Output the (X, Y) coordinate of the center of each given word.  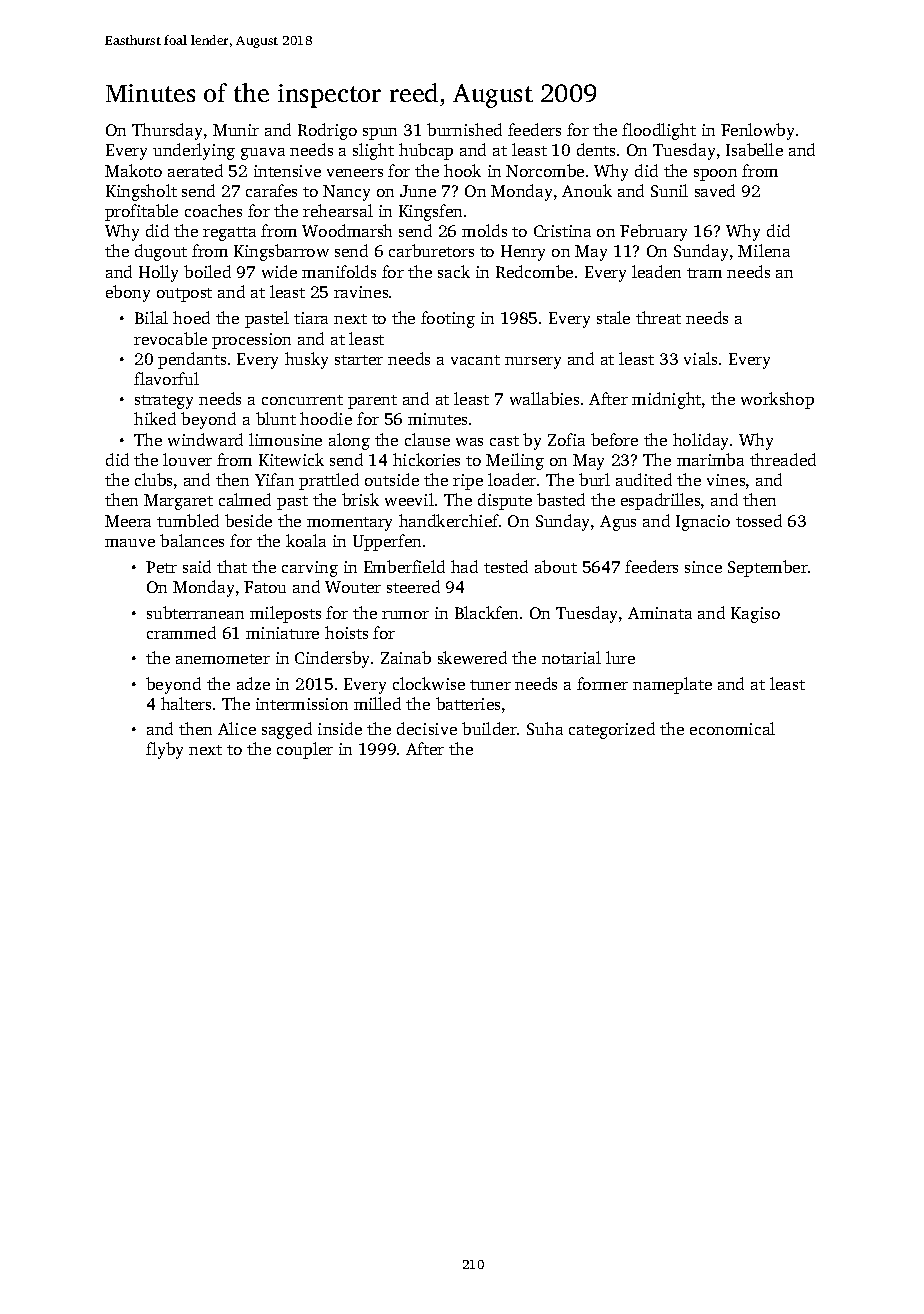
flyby (164, 750)
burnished (464, 129)
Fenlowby (757, 131)
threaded (783, 459)
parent (372, 402)
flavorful (166, 378)
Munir (236, 130)
